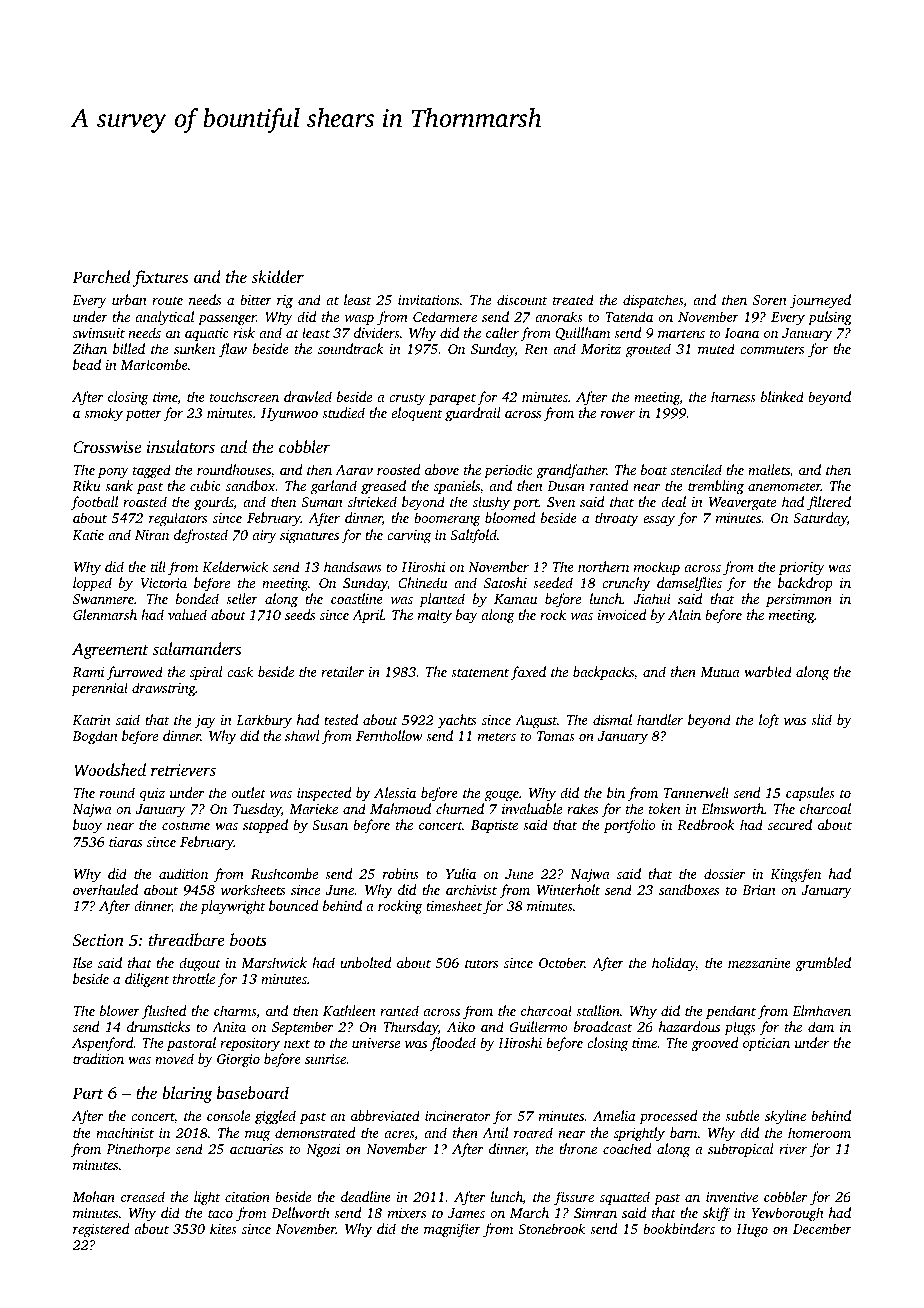  I want to click on invitations, so click(428, 300).
